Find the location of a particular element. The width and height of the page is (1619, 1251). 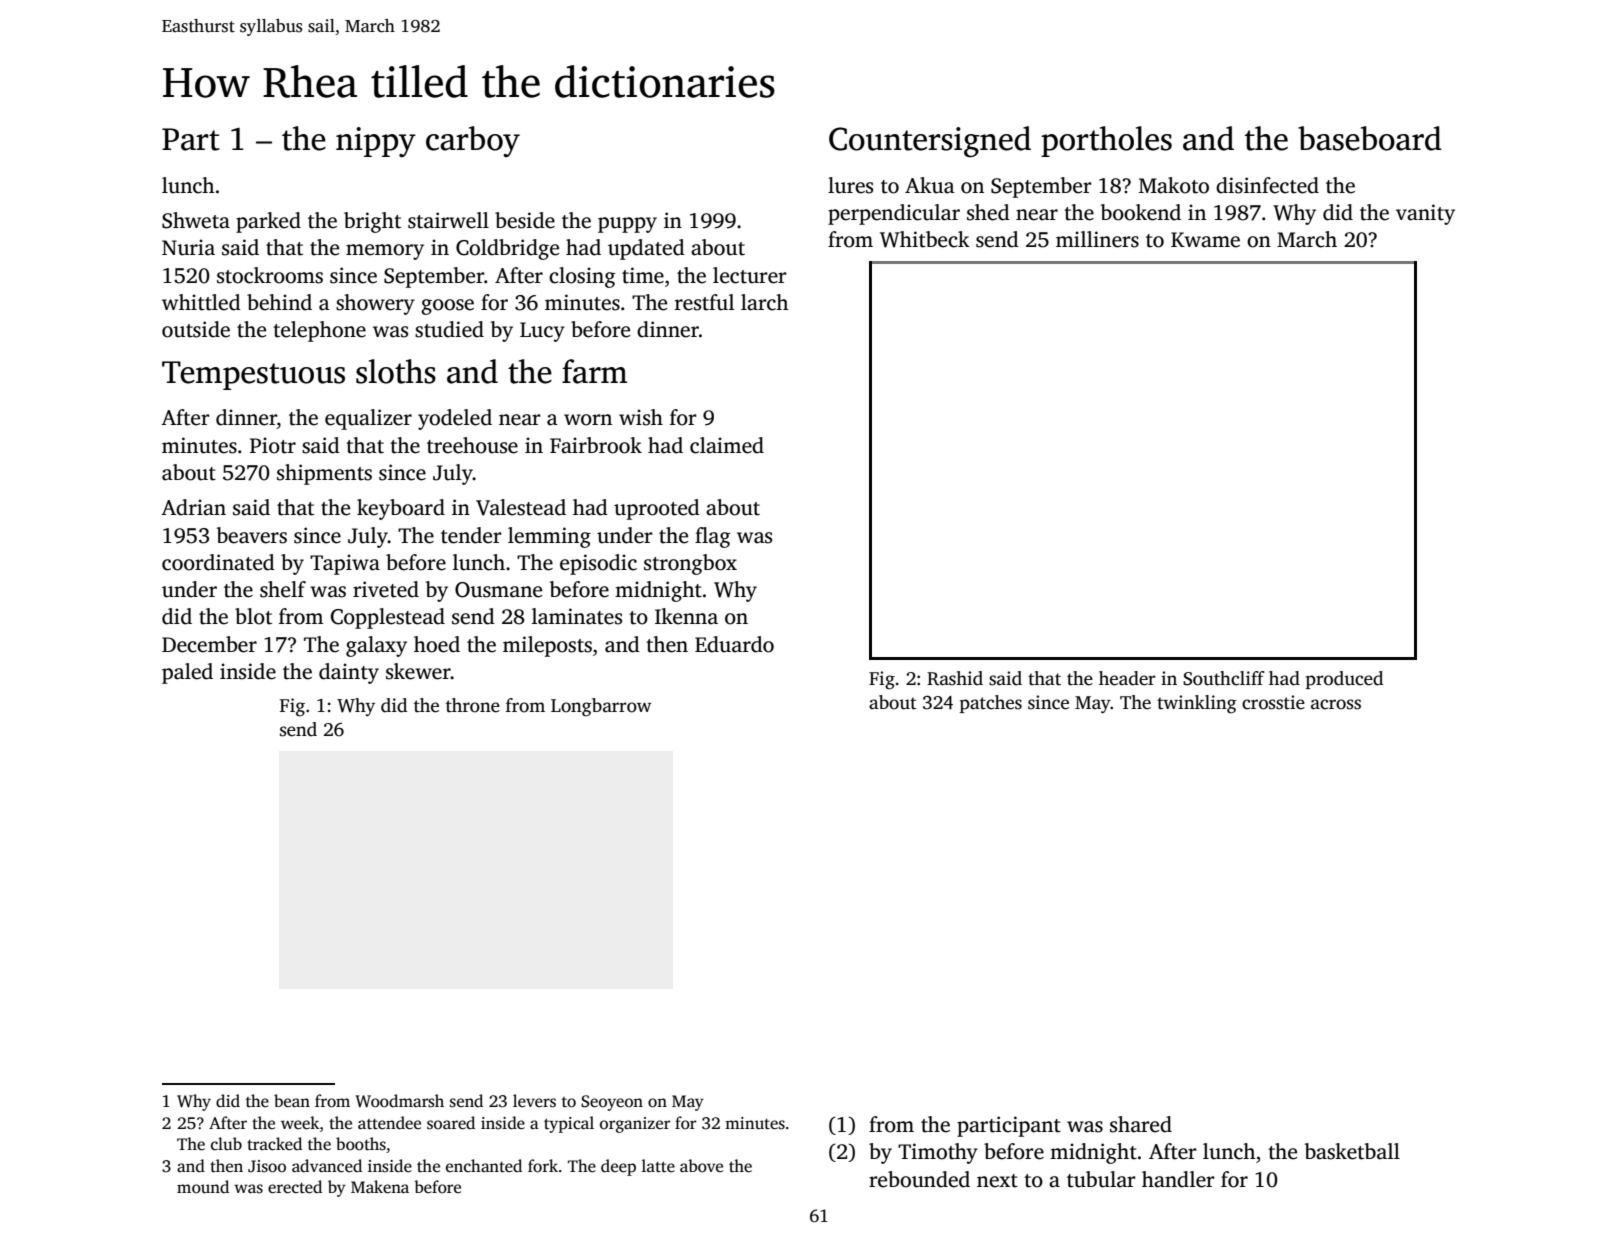

milliners is located at coordinates (1097, 239).
